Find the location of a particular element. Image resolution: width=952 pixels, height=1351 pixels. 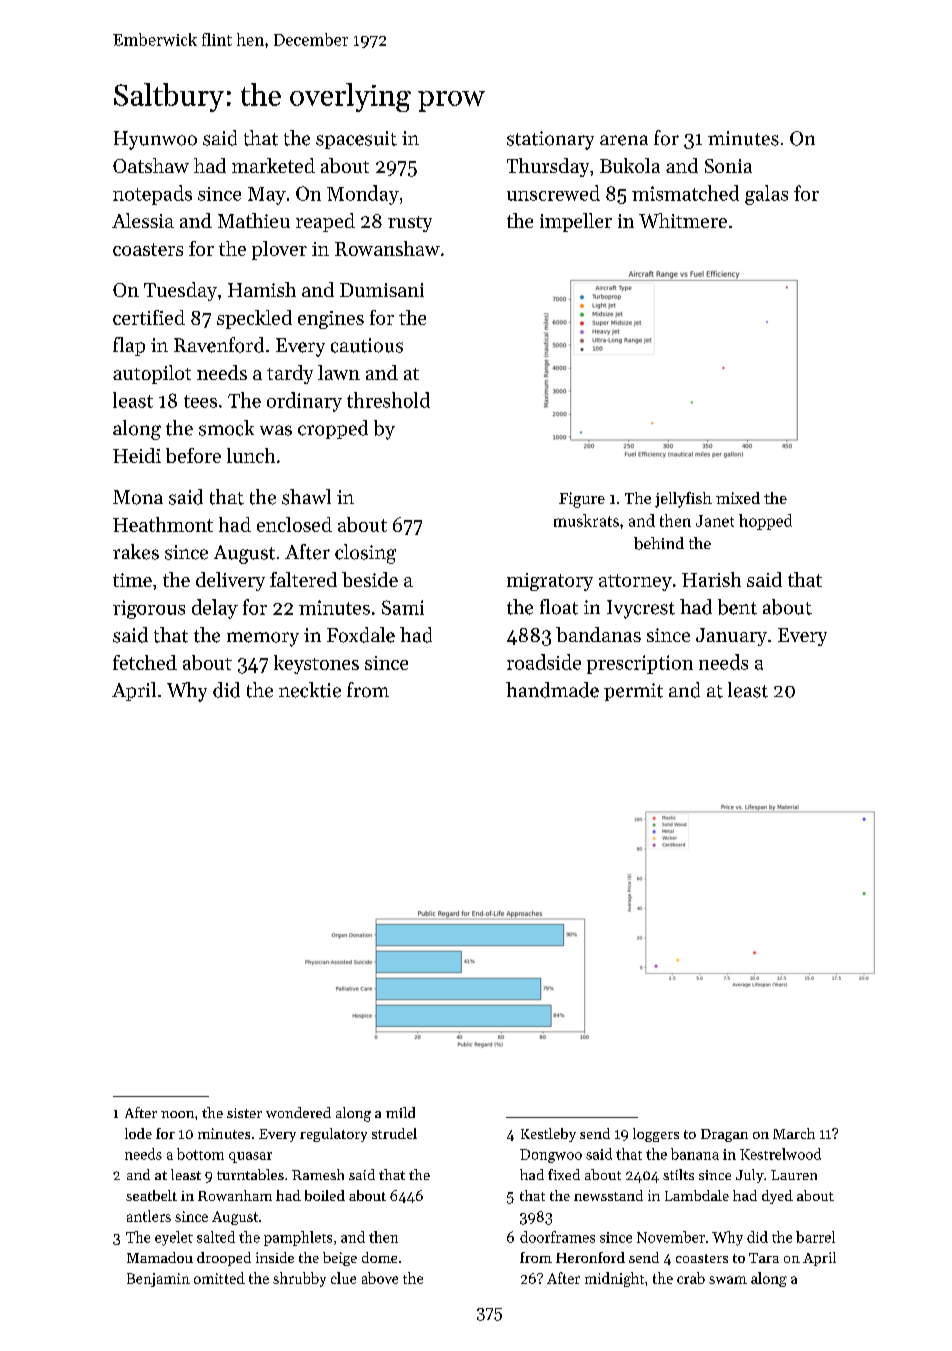

stationary is located at coordinates (550, 140).
